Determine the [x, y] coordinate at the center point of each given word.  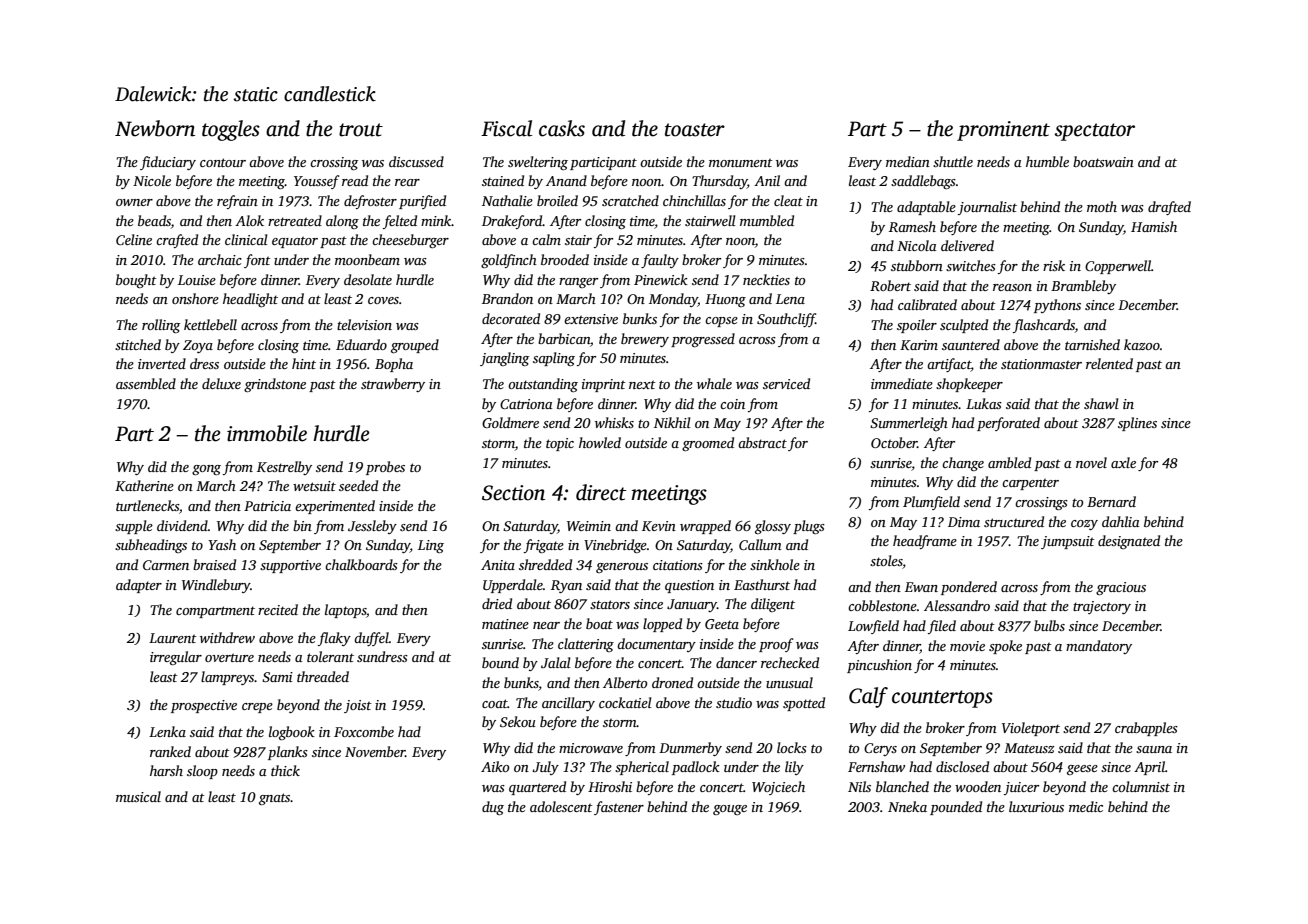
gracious [1121, 588]
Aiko [495, 766]
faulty [660, 261]
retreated [295, 220]
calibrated [927, 304]
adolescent [561, 806]
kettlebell [210, 324]
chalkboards [361, 564]
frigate [544, 546]
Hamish [1154, 226]
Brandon [507, 298]
